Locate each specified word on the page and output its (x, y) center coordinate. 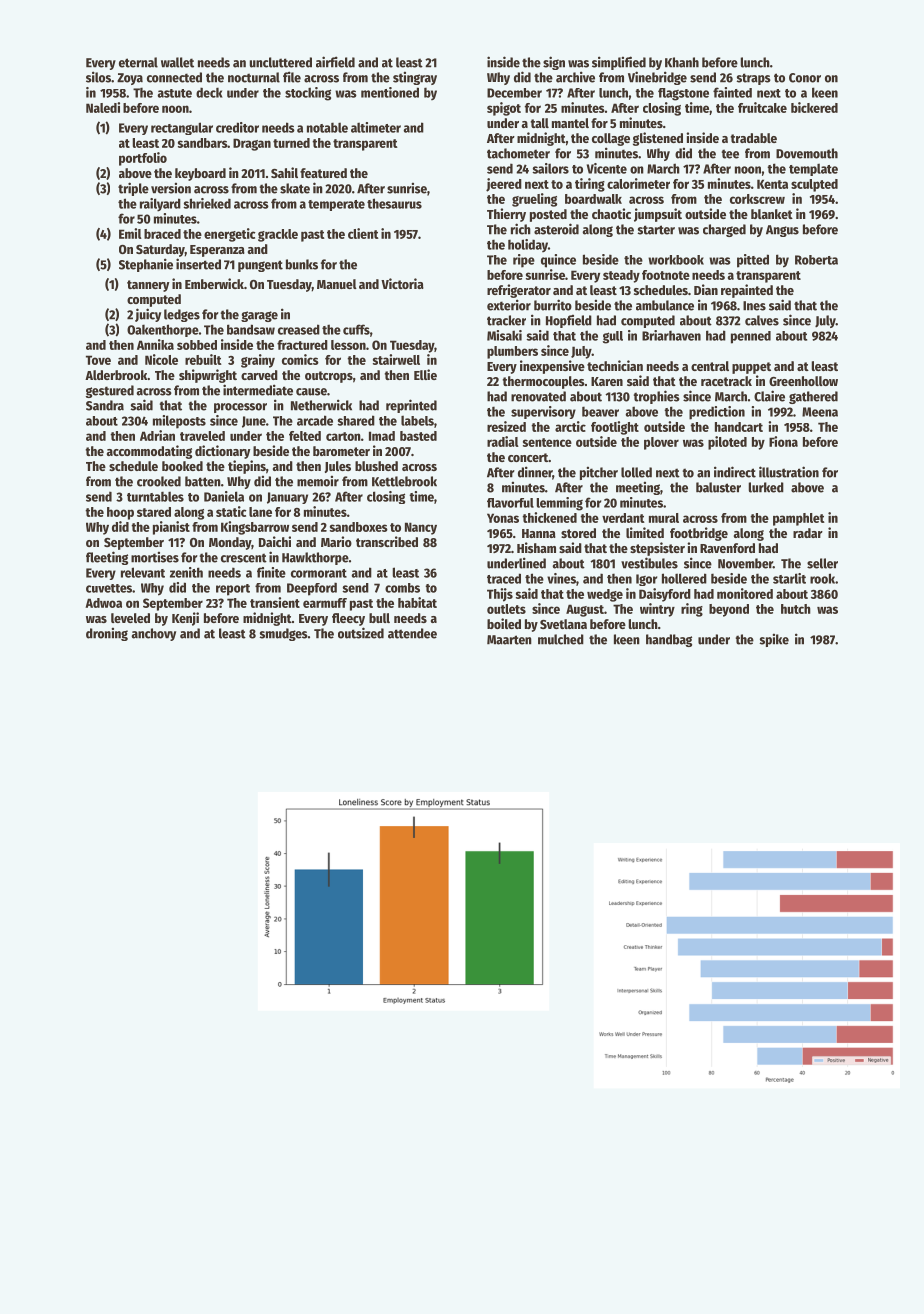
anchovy (153, 634)
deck (209, 92)
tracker (506, 320)
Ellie (425, 374)
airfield (335, 62)
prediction (717, 413)
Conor (805, 78)
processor (240, 408)
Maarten (509, 640)
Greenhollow (803, 381)
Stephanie (146, 265)
